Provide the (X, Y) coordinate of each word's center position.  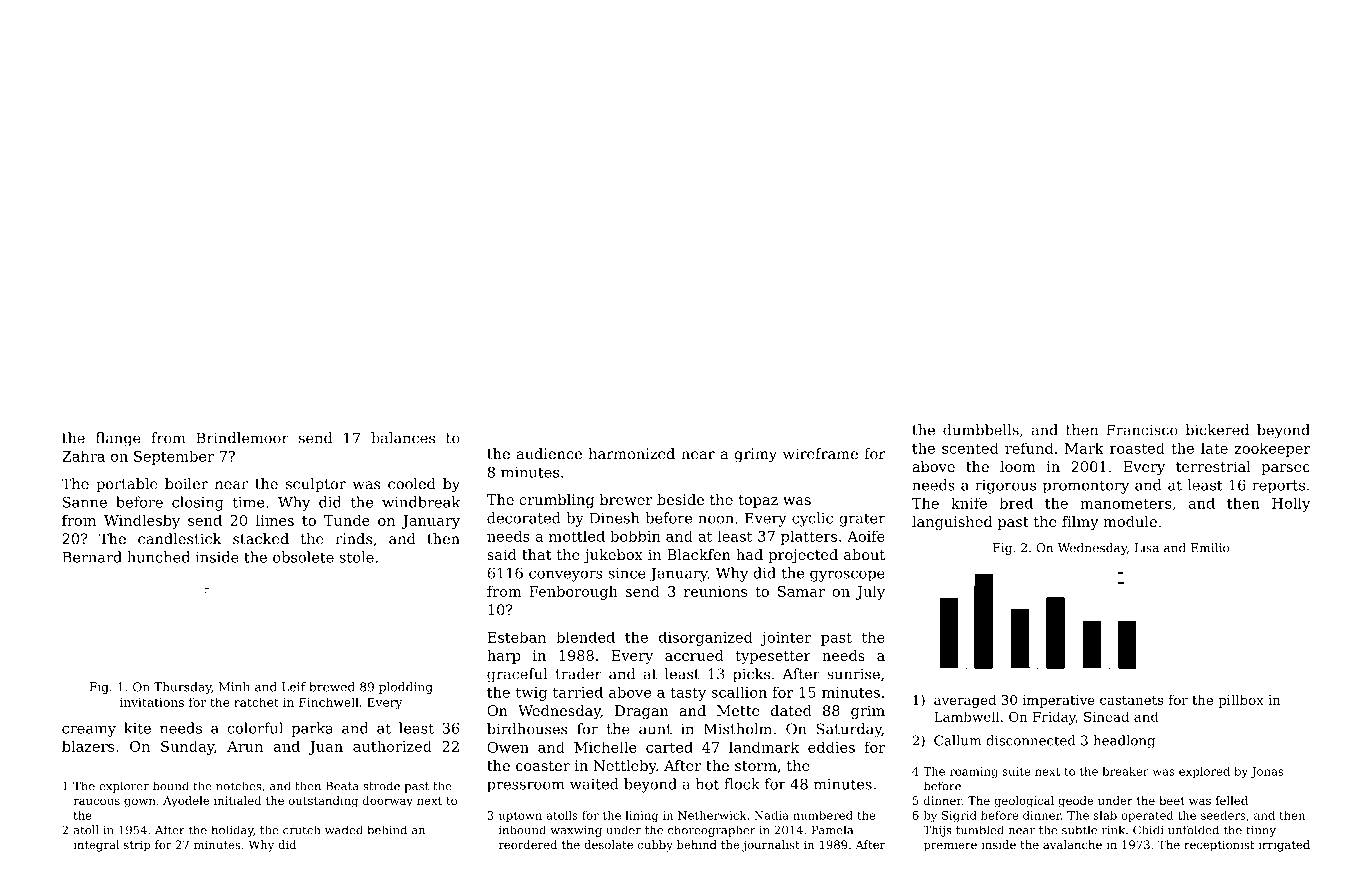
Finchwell (329, 702)
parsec (1285, 469)
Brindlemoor (242, 438)
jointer (786, 639)
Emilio (1210, 548)
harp (504, 657)
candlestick (180, 539)
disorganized (706, 638)
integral (96, 846)
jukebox (613, 556)
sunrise (853, 674)
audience (549, 454)
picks (751, 675)
